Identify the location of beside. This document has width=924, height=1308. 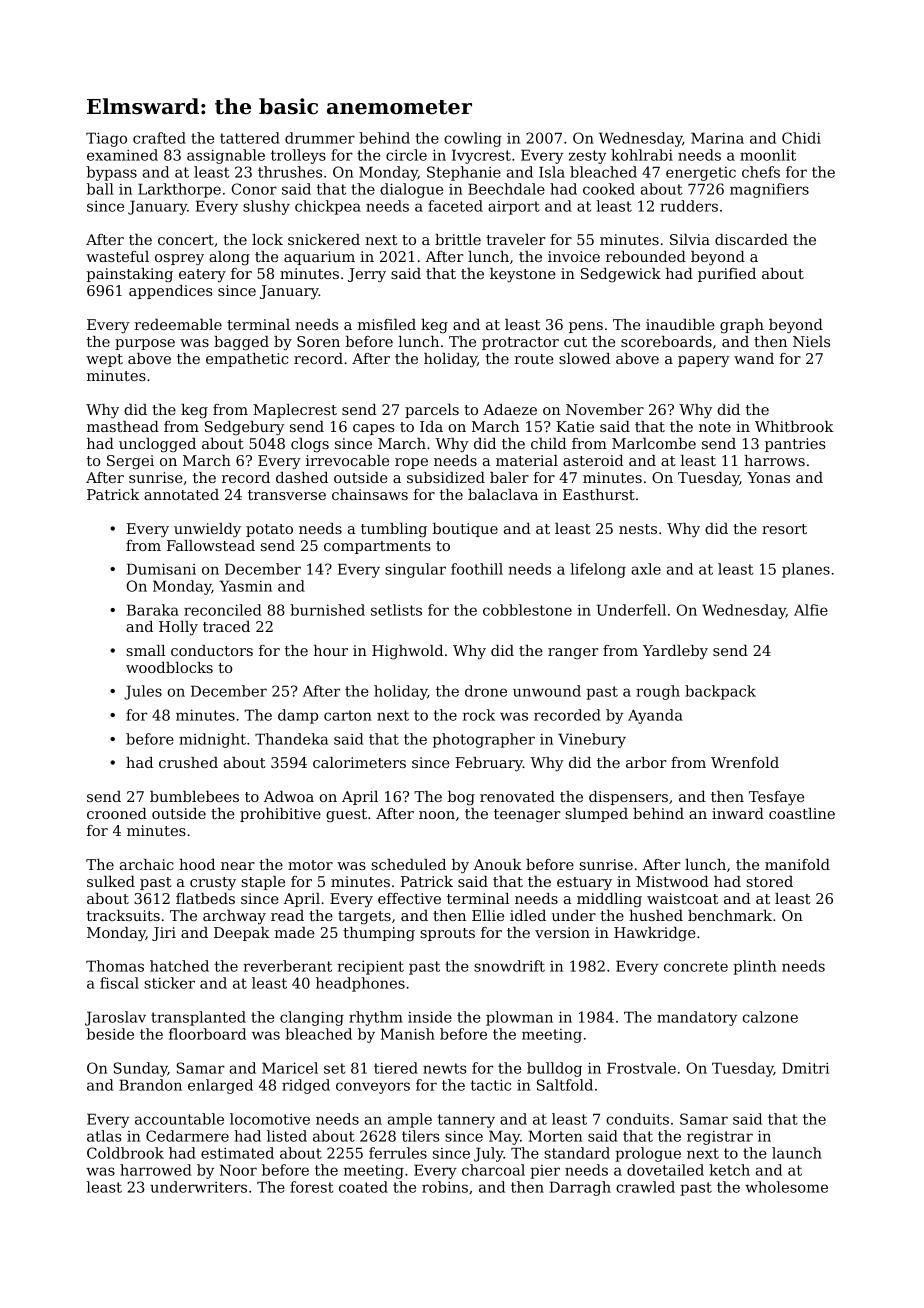
(110, 1034).
